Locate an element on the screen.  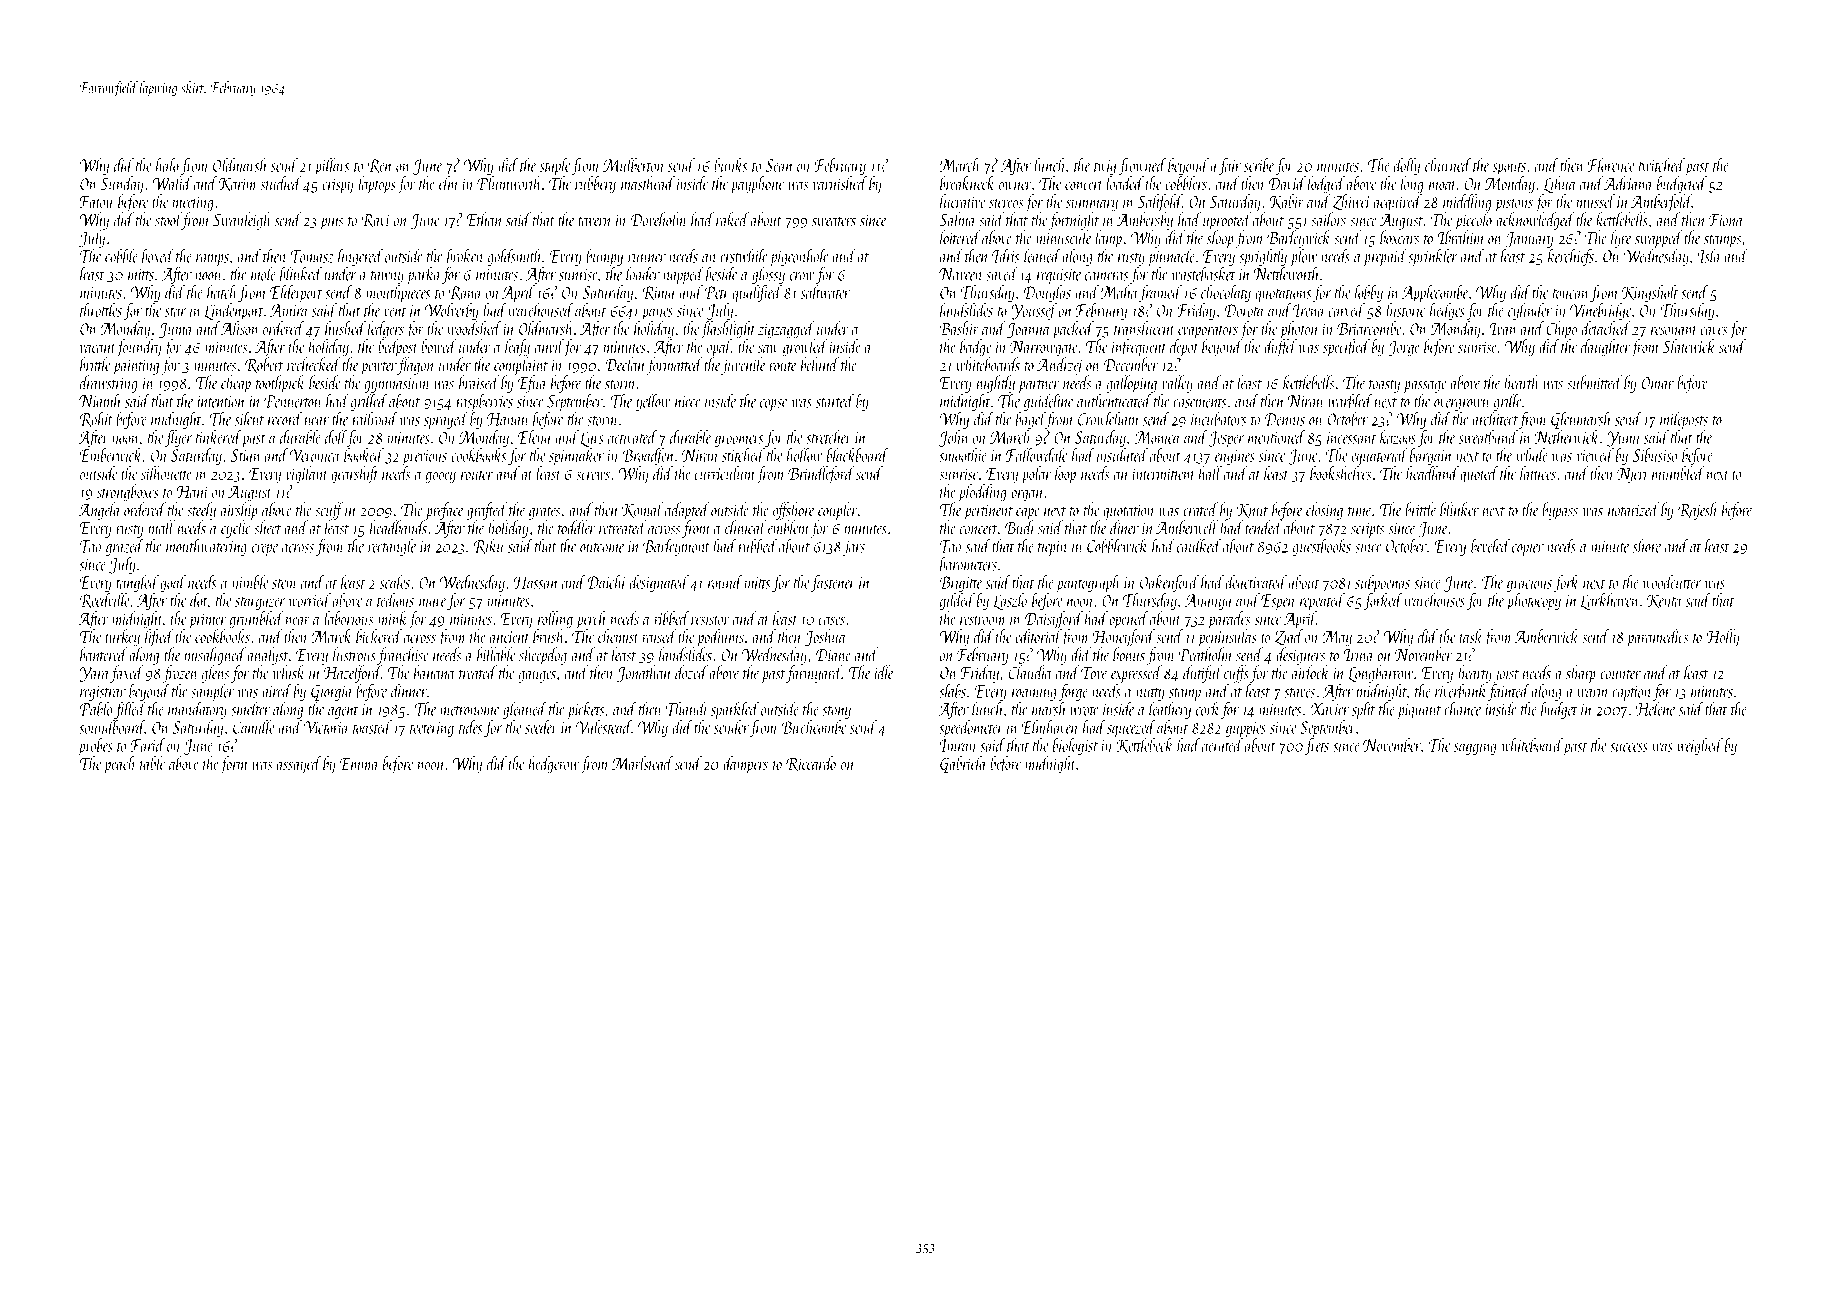
Emberwick is located at coordinates (110, 455).
